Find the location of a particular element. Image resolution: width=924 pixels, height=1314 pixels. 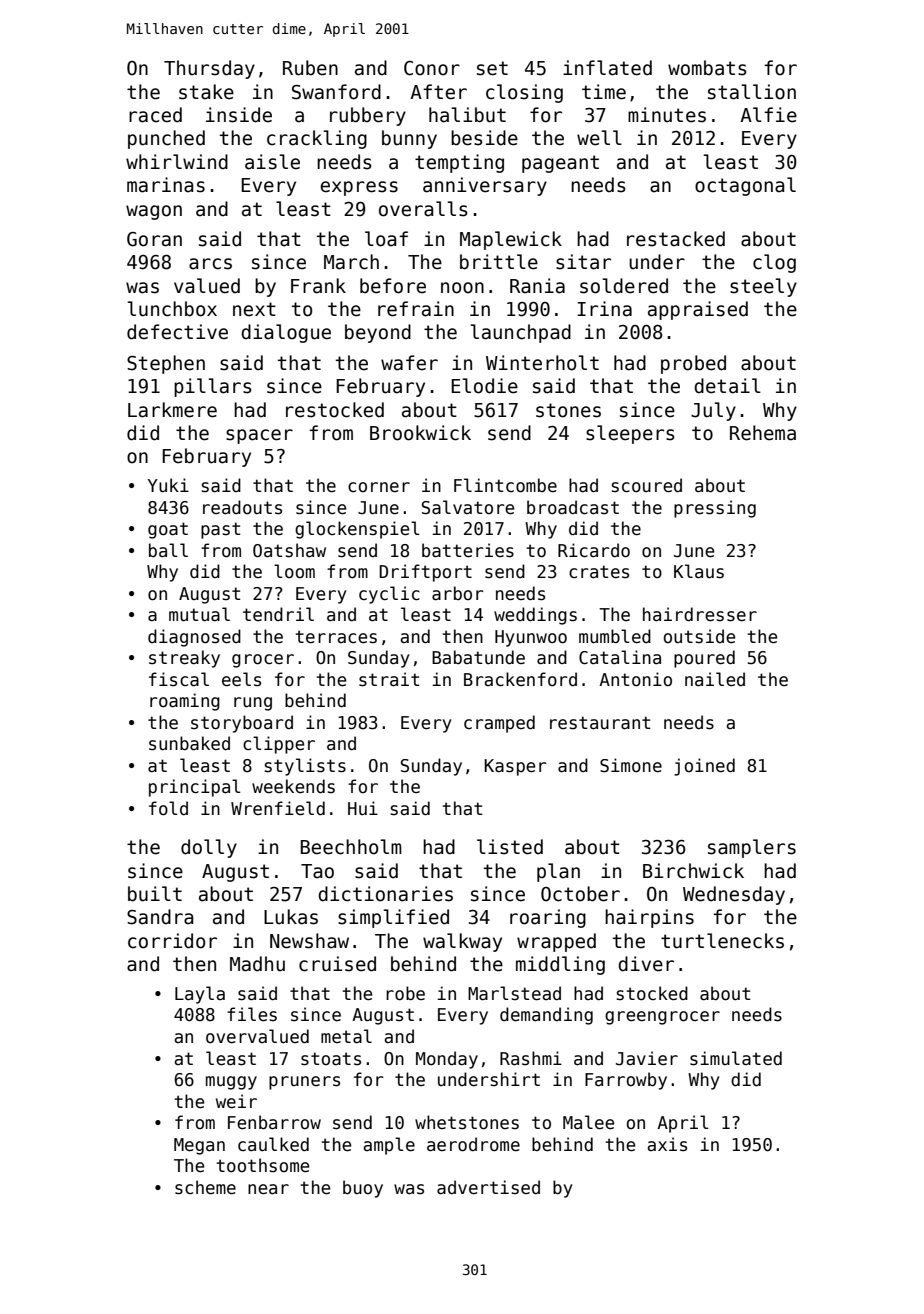

July is located at coordinates (713, 411).
